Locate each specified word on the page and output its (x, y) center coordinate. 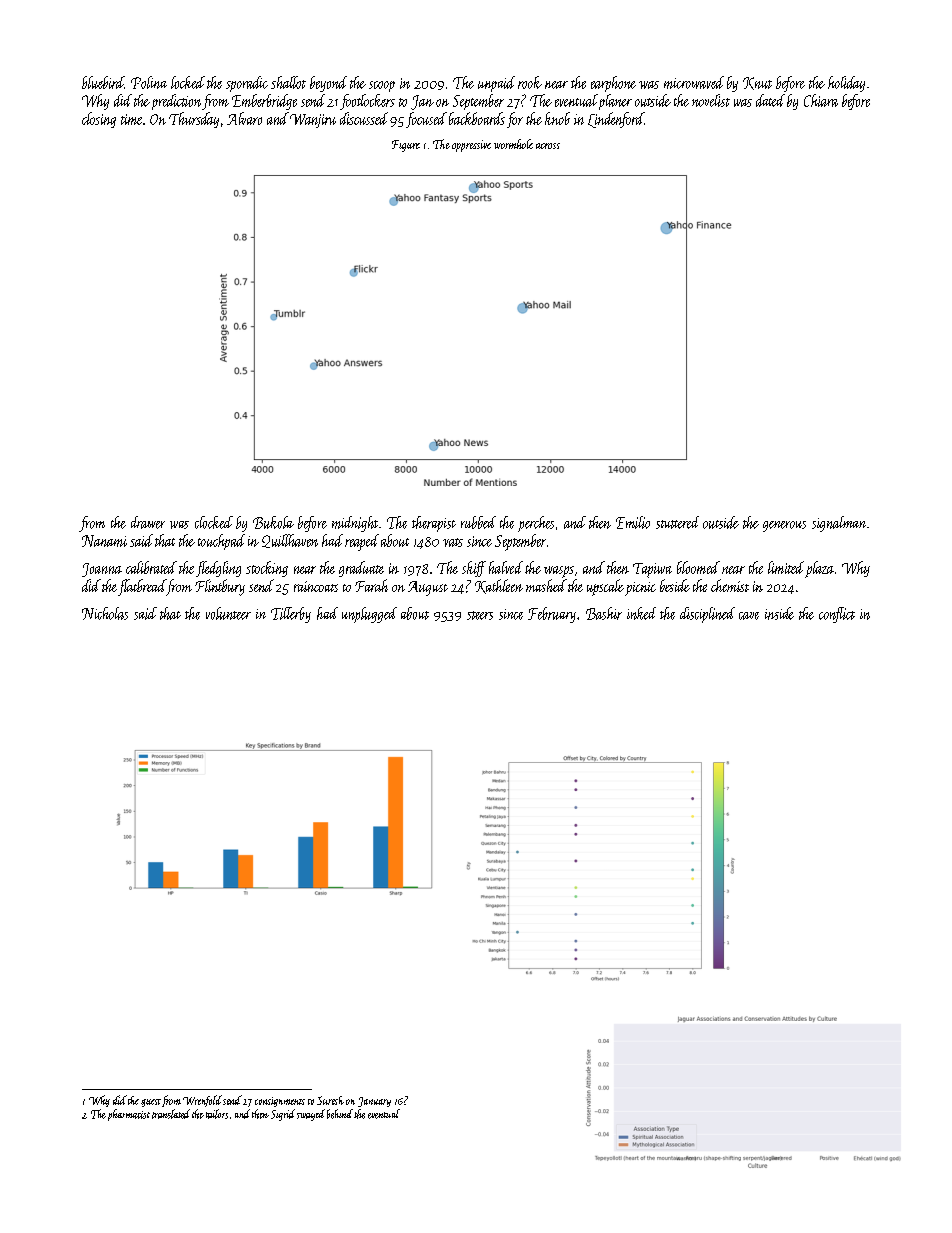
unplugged (369, 615)
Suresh (330, 1100)
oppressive (471, 146)
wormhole (513, 144)
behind (340, 1114)
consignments (280, 1102)
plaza (819, 569)
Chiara (821, 100)
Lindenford (616, 120)
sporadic (247, 84)
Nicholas (105, 613)
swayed (311, 1115)
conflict (837, 615)
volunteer (228, 613)
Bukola (273, 522)
